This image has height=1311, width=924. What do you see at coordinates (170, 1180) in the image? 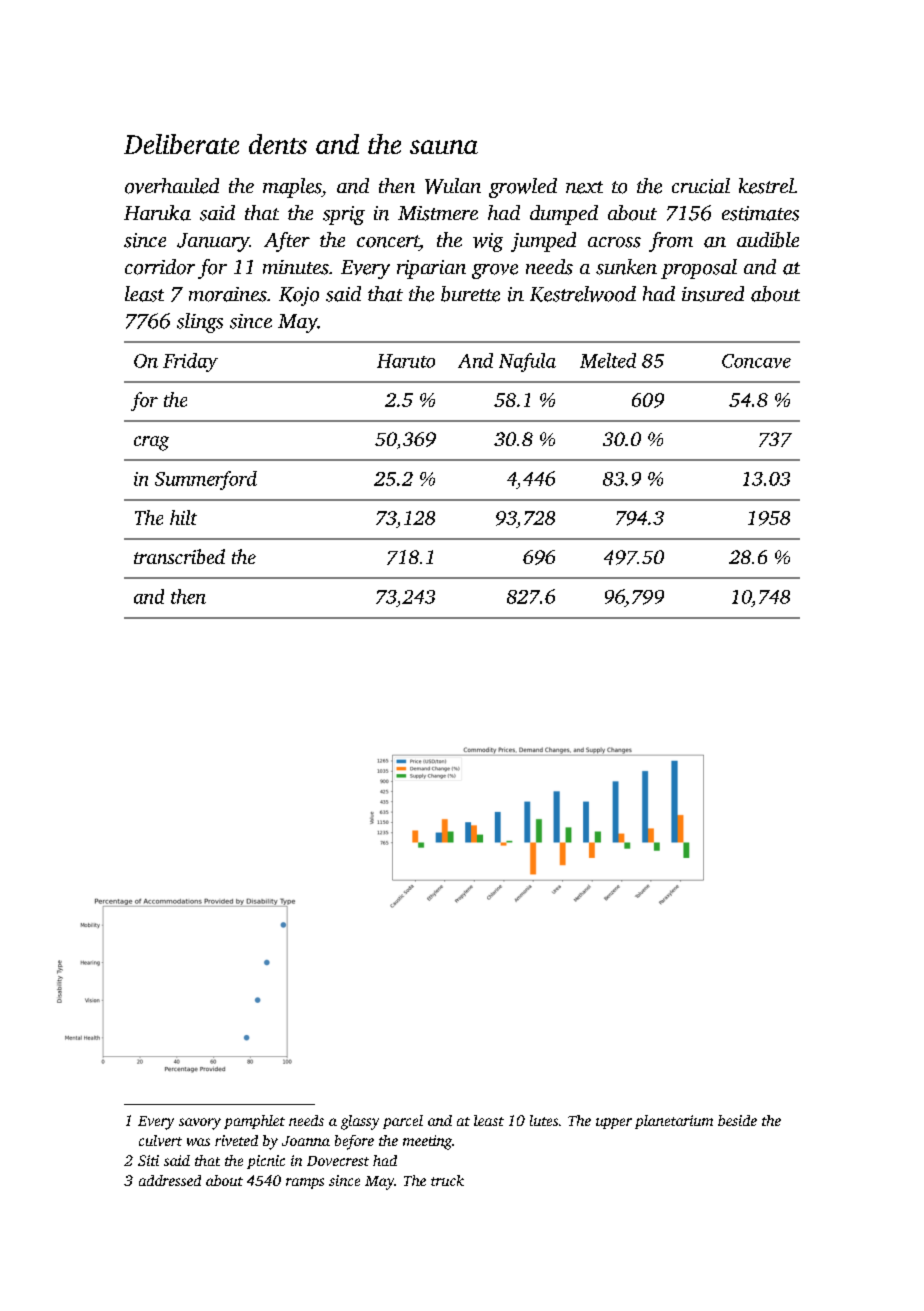
I see `addressed` at bounding box center [170, 1180].
